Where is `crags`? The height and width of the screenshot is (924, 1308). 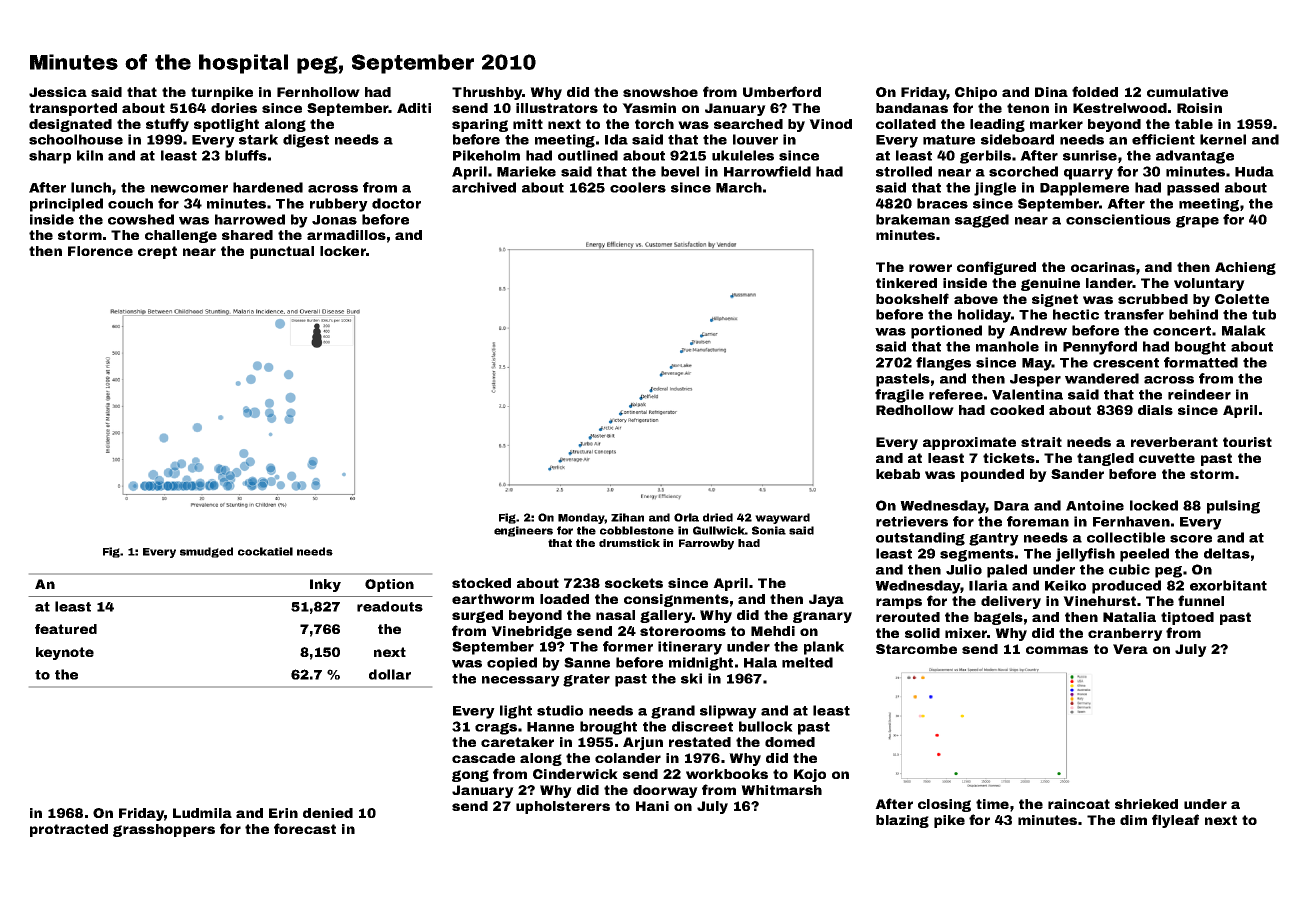
crags is located at coordinates (496, 729).
